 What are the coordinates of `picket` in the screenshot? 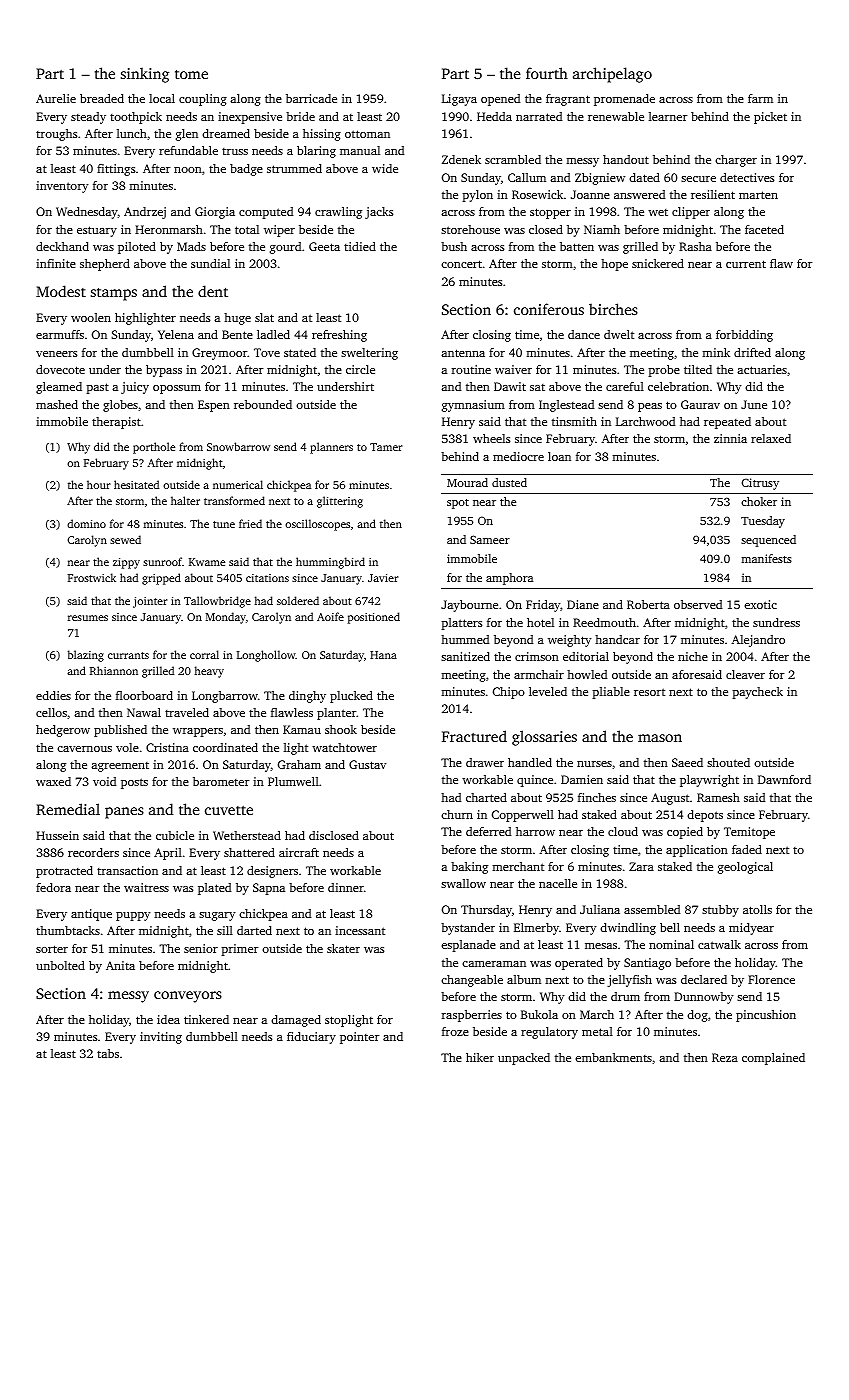 It's located at (770, 118).
